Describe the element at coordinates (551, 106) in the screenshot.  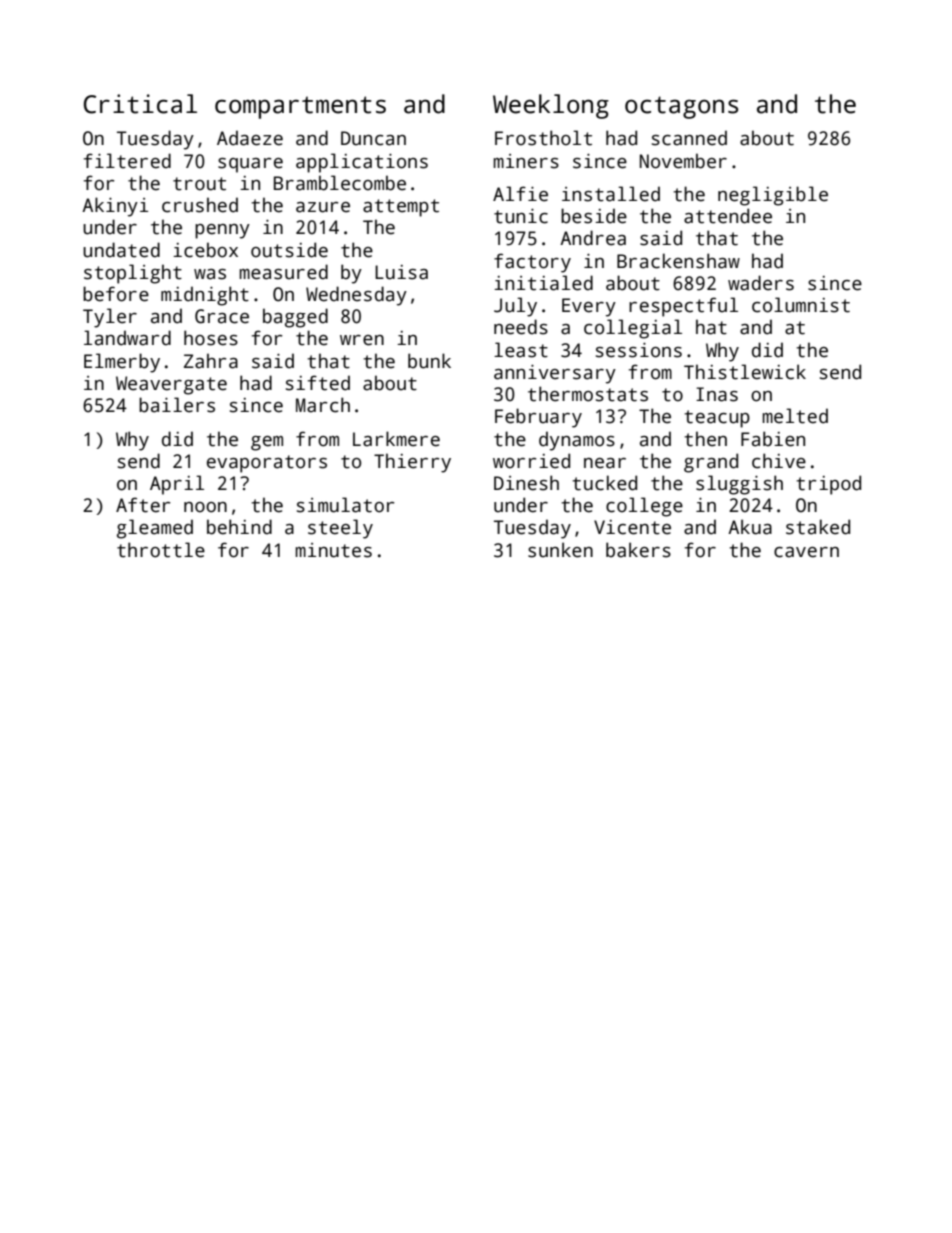
I see `Weeklong` at that location.
